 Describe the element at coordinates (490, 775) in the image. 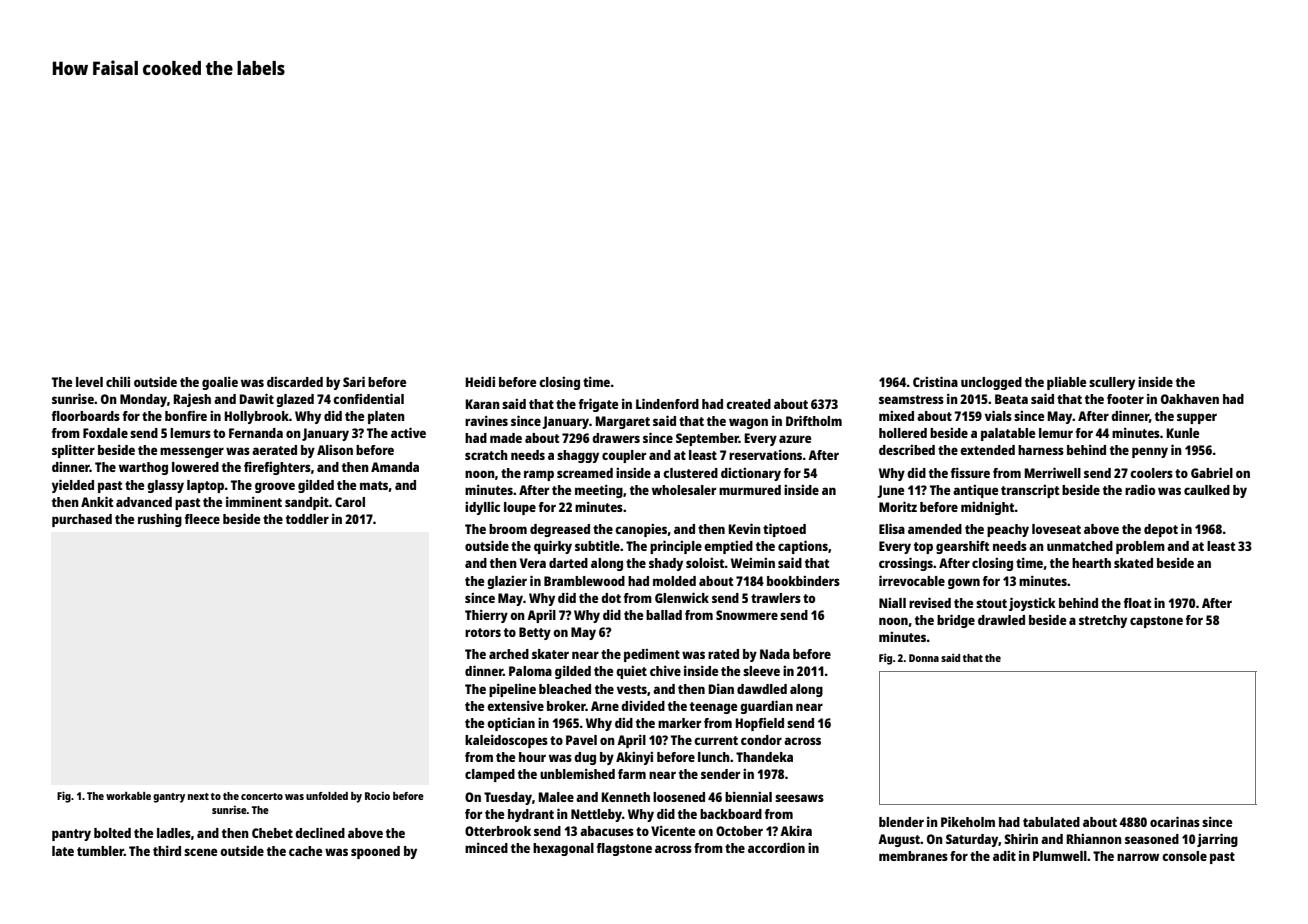

I see `clamped` at that location.
